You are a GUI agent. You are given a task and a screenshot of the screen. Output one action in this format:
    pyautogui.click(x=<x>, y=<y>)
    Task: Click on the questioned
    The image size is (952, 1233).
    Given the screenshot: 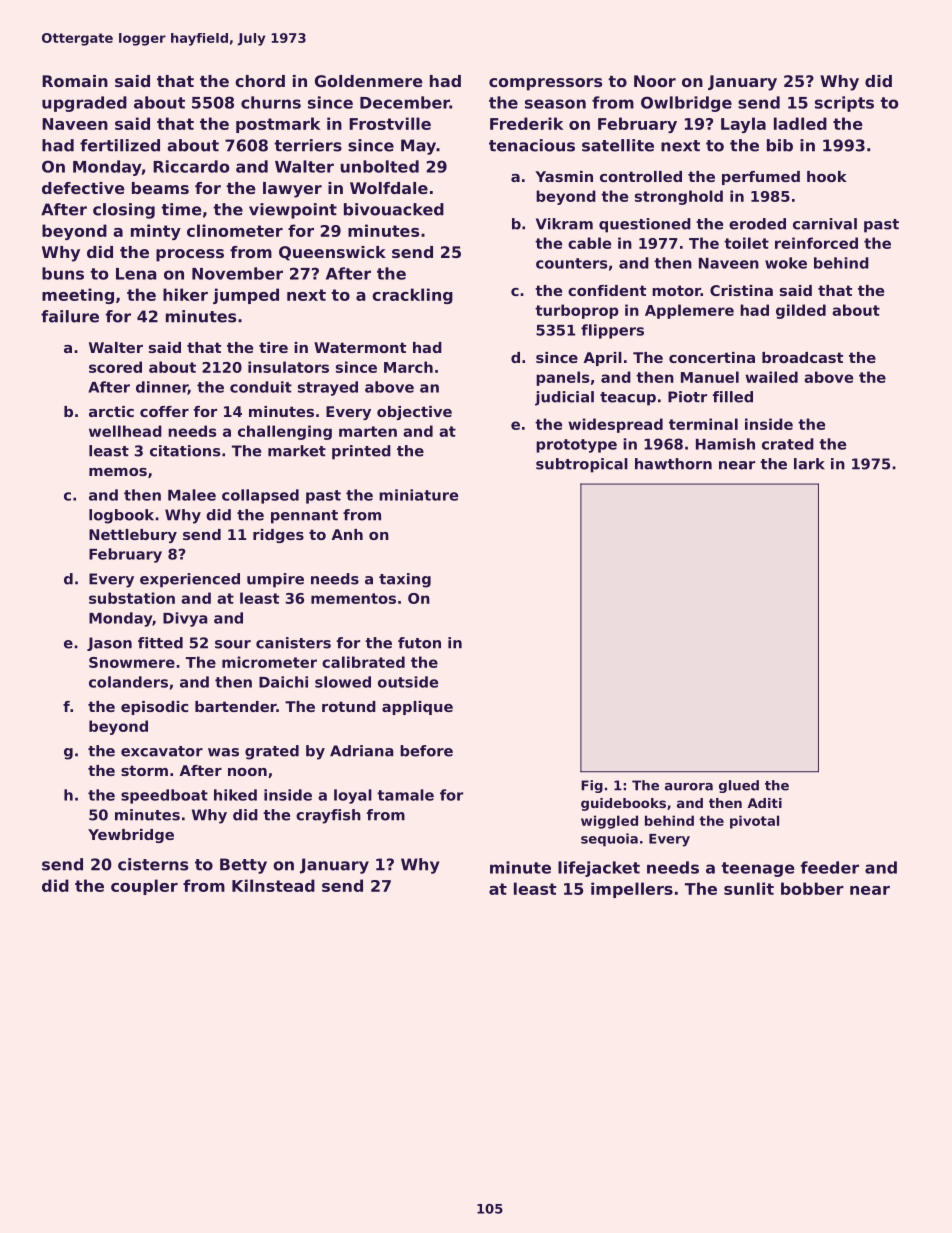 What is the action you would take?
    pyautogui.click(x=645, y=225)
